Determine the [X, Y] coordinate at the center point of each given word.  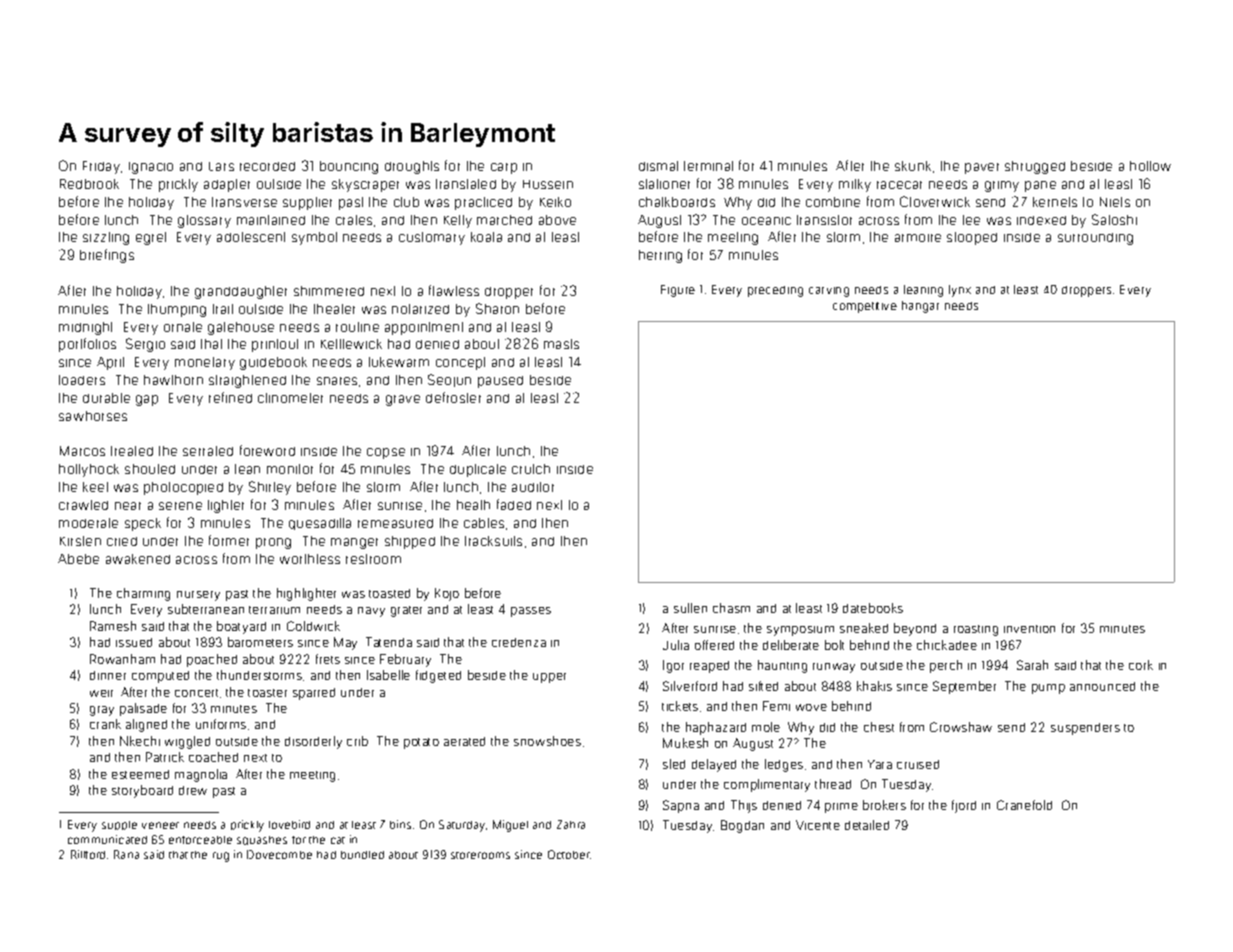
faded [514, 504]
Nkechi [140, 741]
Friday [101, 167]
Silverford [690, 686]
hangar [920, 307]
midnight [85, 328]
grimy [1002, 186]
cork [1141, 665]
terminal [708, 166]
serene [180, 506]
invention [1029, 629]
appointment [424, 328]
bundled [362, 855]
